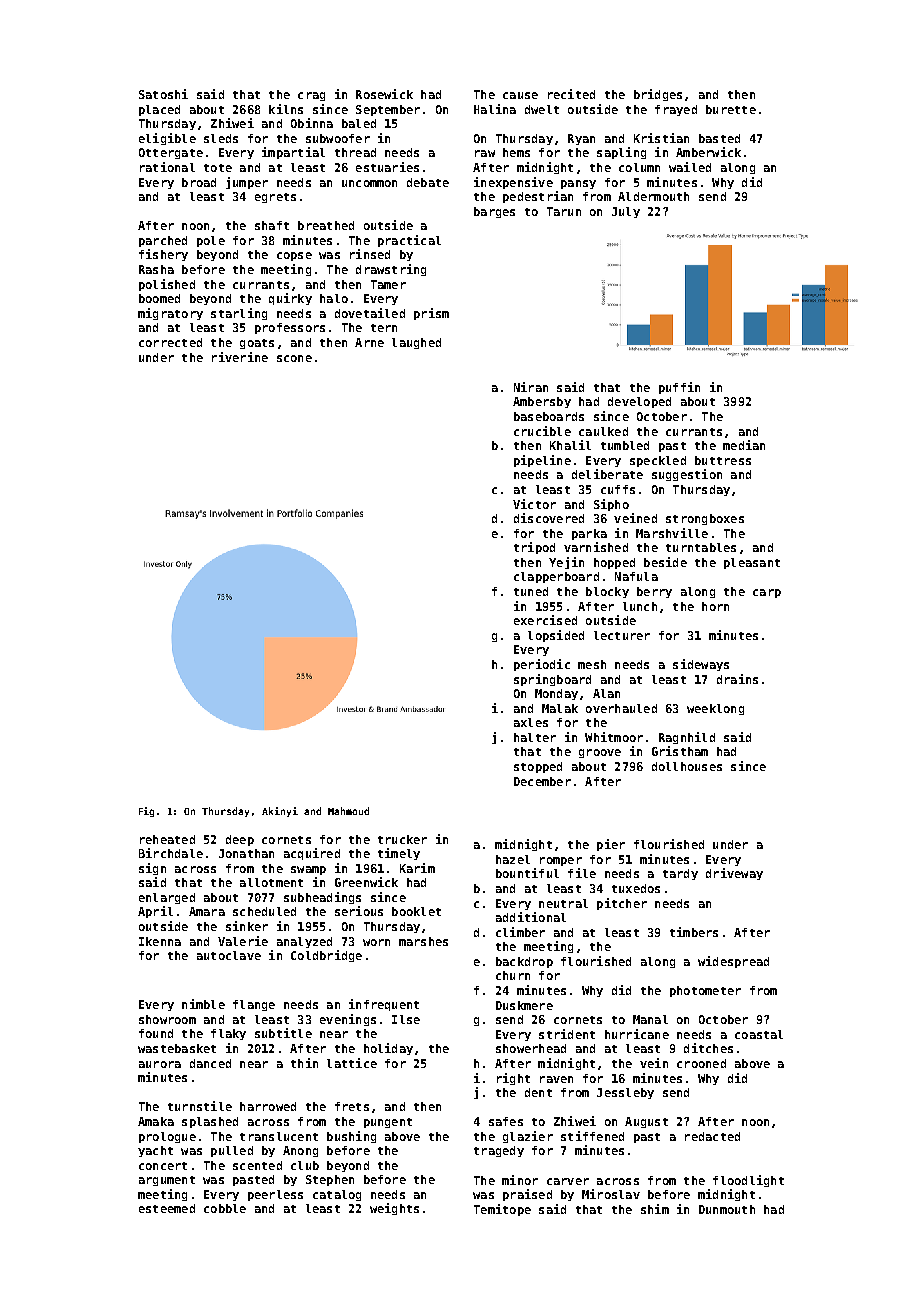 The image size is (924, 1314). What do you see at coordinates (167, 1208) in the page?
I see `esteemed` at bounding box center [167, 1208].
